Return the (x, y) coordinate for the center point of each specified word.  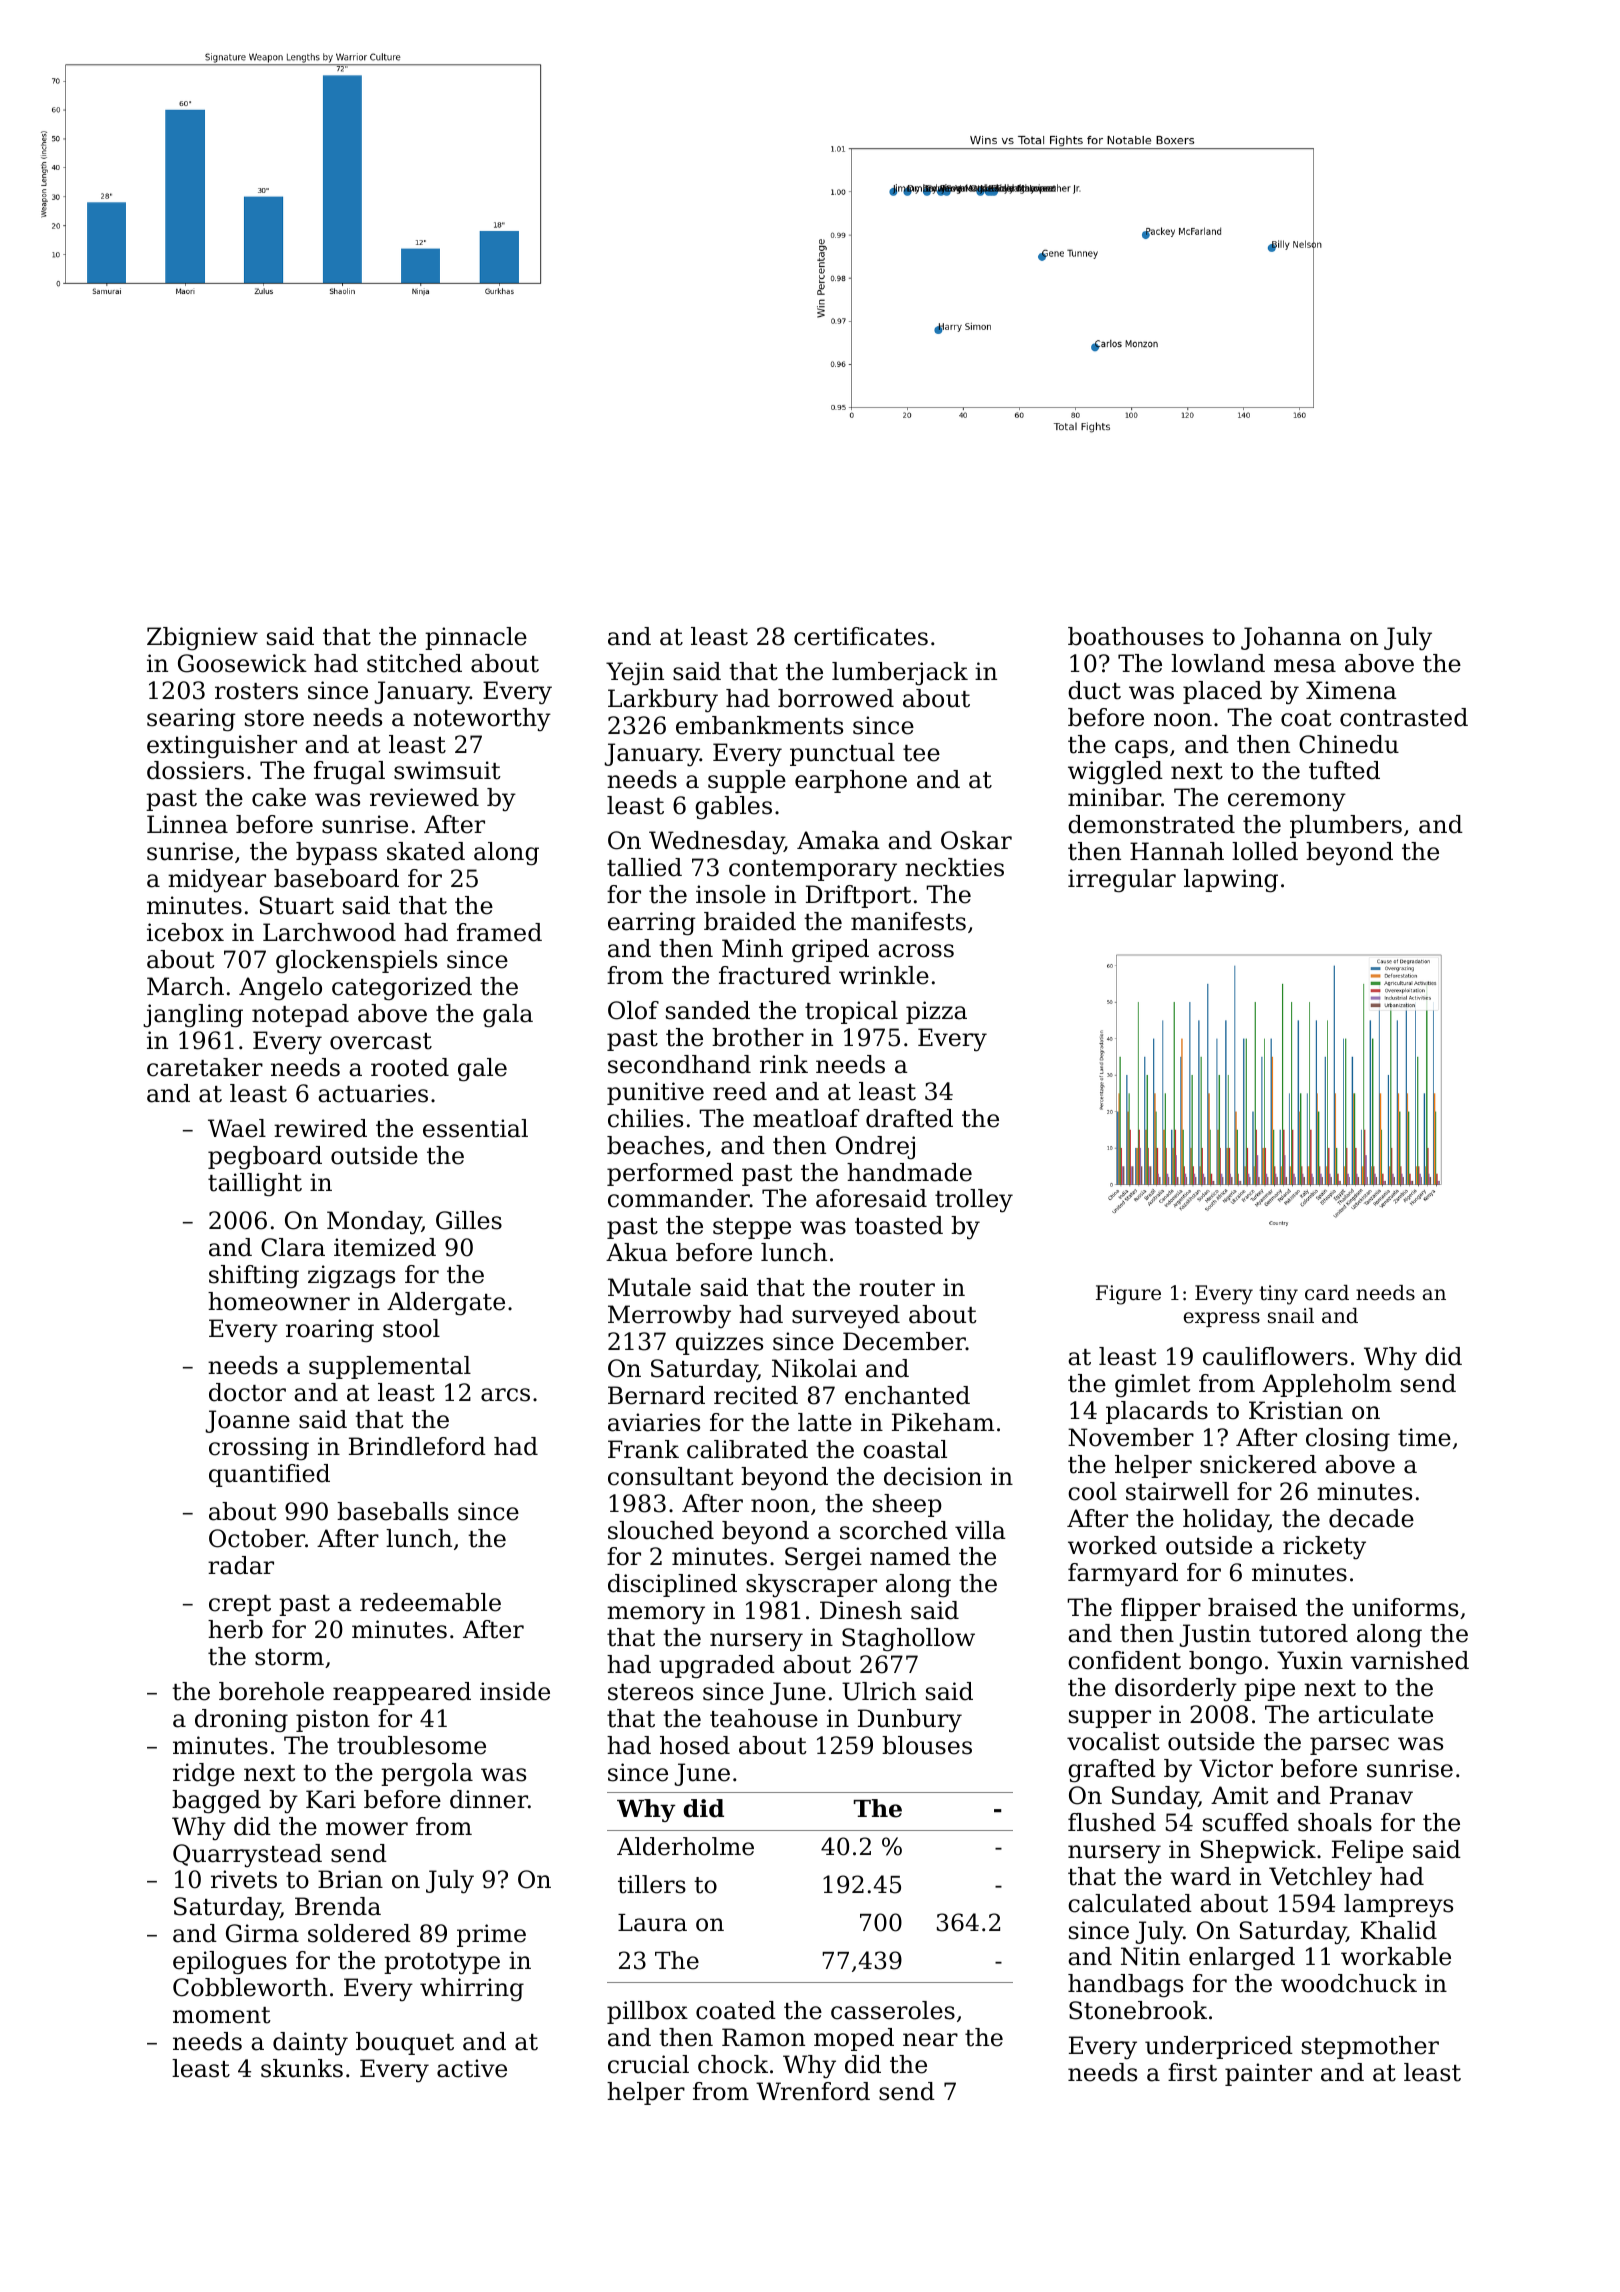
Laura (652, 1923)
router (897, 1288)
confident (1124, 1660)
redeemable (430, 1602)
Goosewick (242, 663)
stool (411, 1328)
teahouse (764, 1718)
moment (222, 2015)
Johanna (1291, 638)
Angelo (280, 989)
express (1222, 1319)
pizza (936, 1012)
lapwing (1231, 881)
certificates (861, 636)
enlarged (1242, 1958)
